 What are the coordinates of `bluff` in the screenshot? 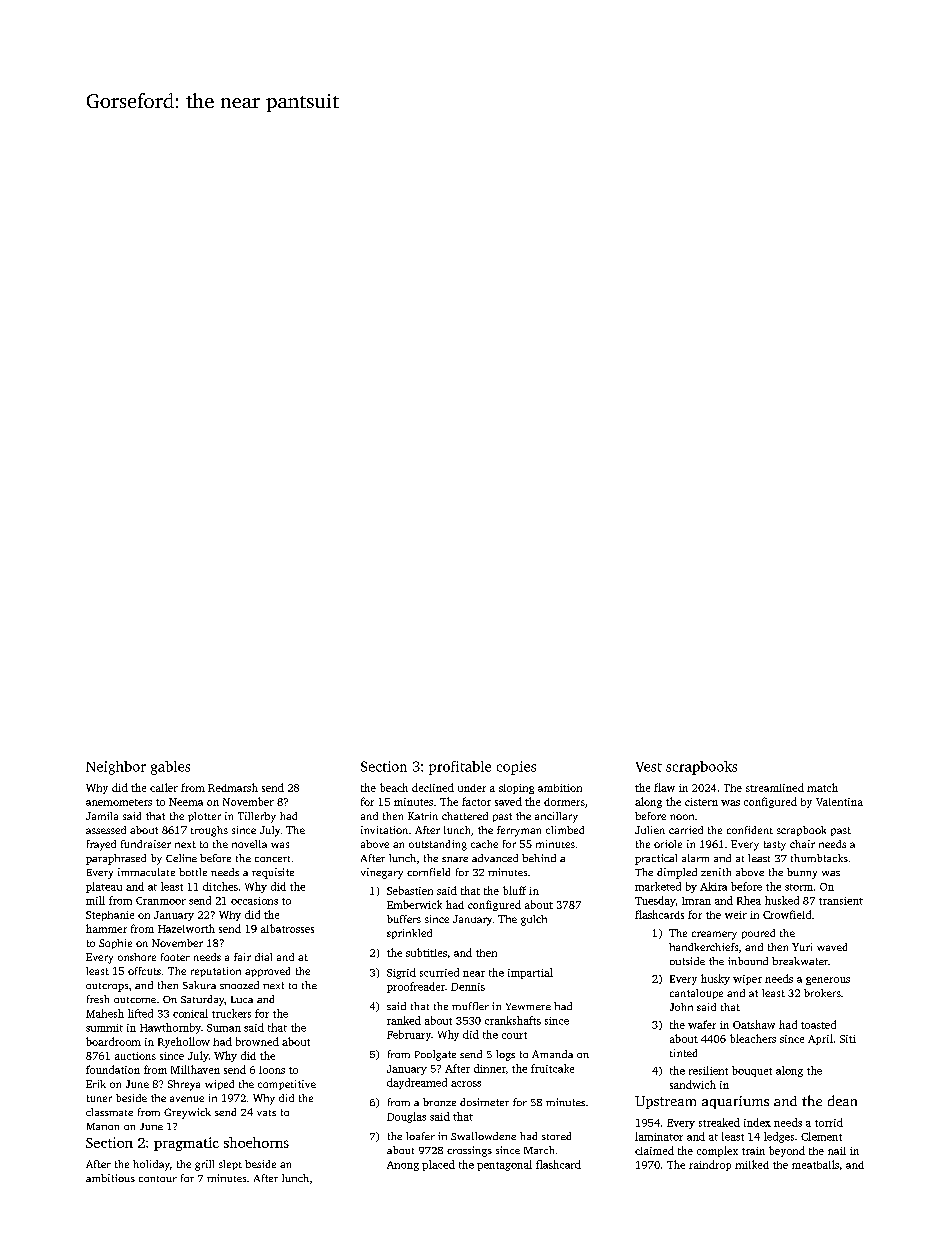 It's located at (514, 890).
